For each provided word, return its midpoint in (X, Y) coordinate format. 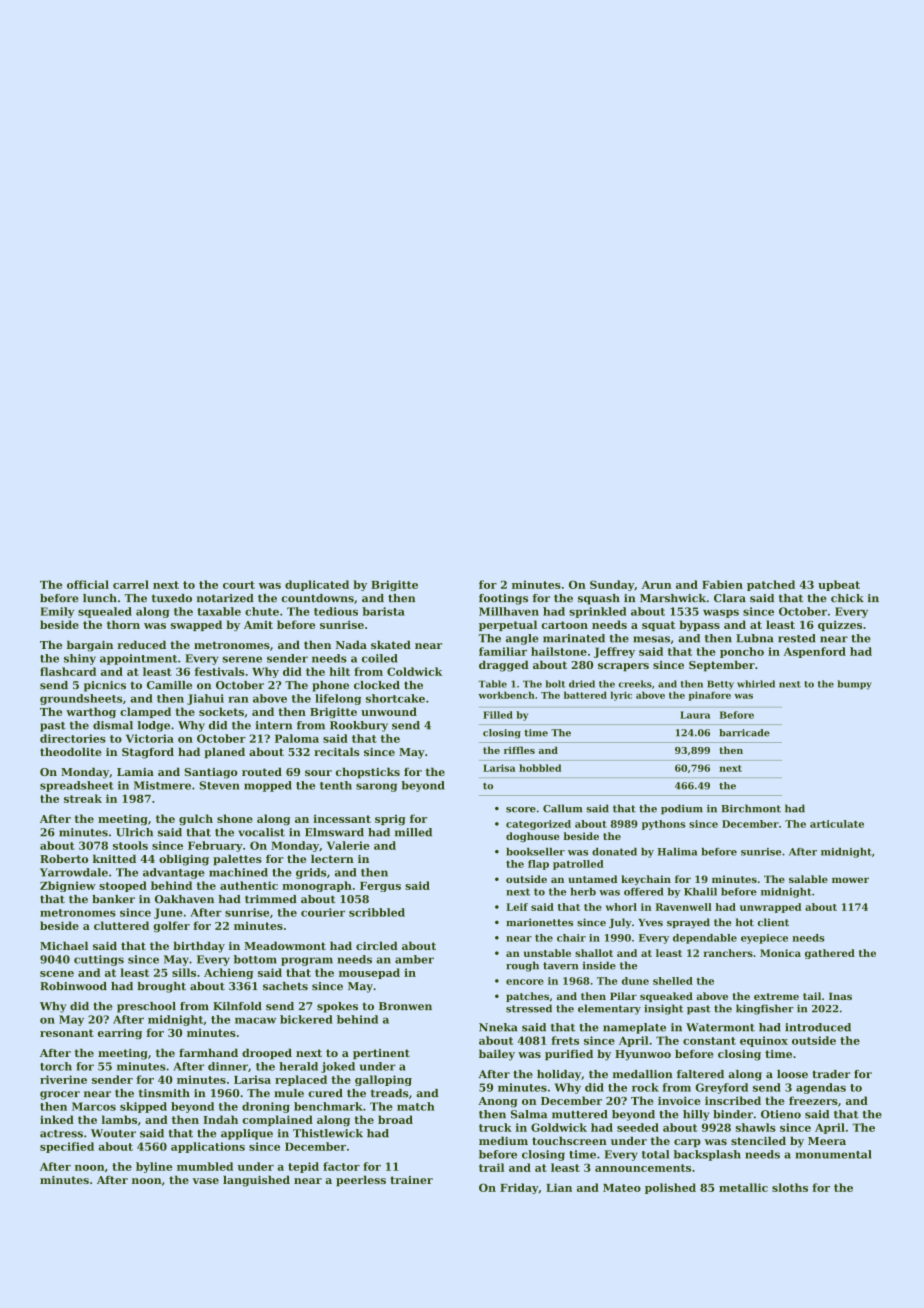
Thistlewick (328, 1133)
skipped (143, 1107)
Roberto (64, 858)
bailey (497, 1055)
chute (262, 611)
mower (850, 880)
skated (391, 644)
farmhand (208, 1052)
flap (538, 865)
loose (792, 1074)
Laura (695, 715)
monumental (834, 1154)
